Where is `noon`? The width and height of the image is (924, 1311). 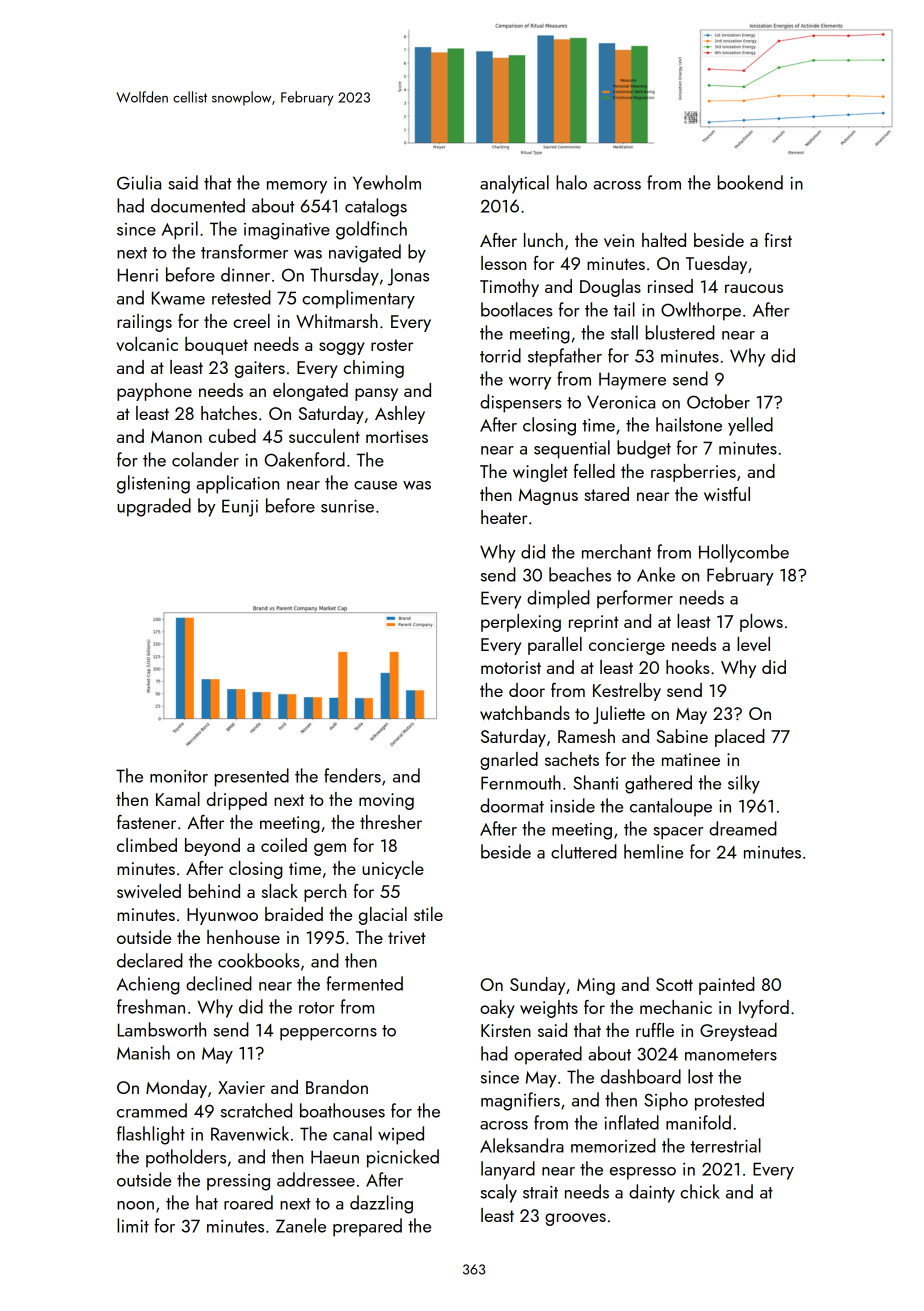 noon is located at coordinates (135, 1205).
